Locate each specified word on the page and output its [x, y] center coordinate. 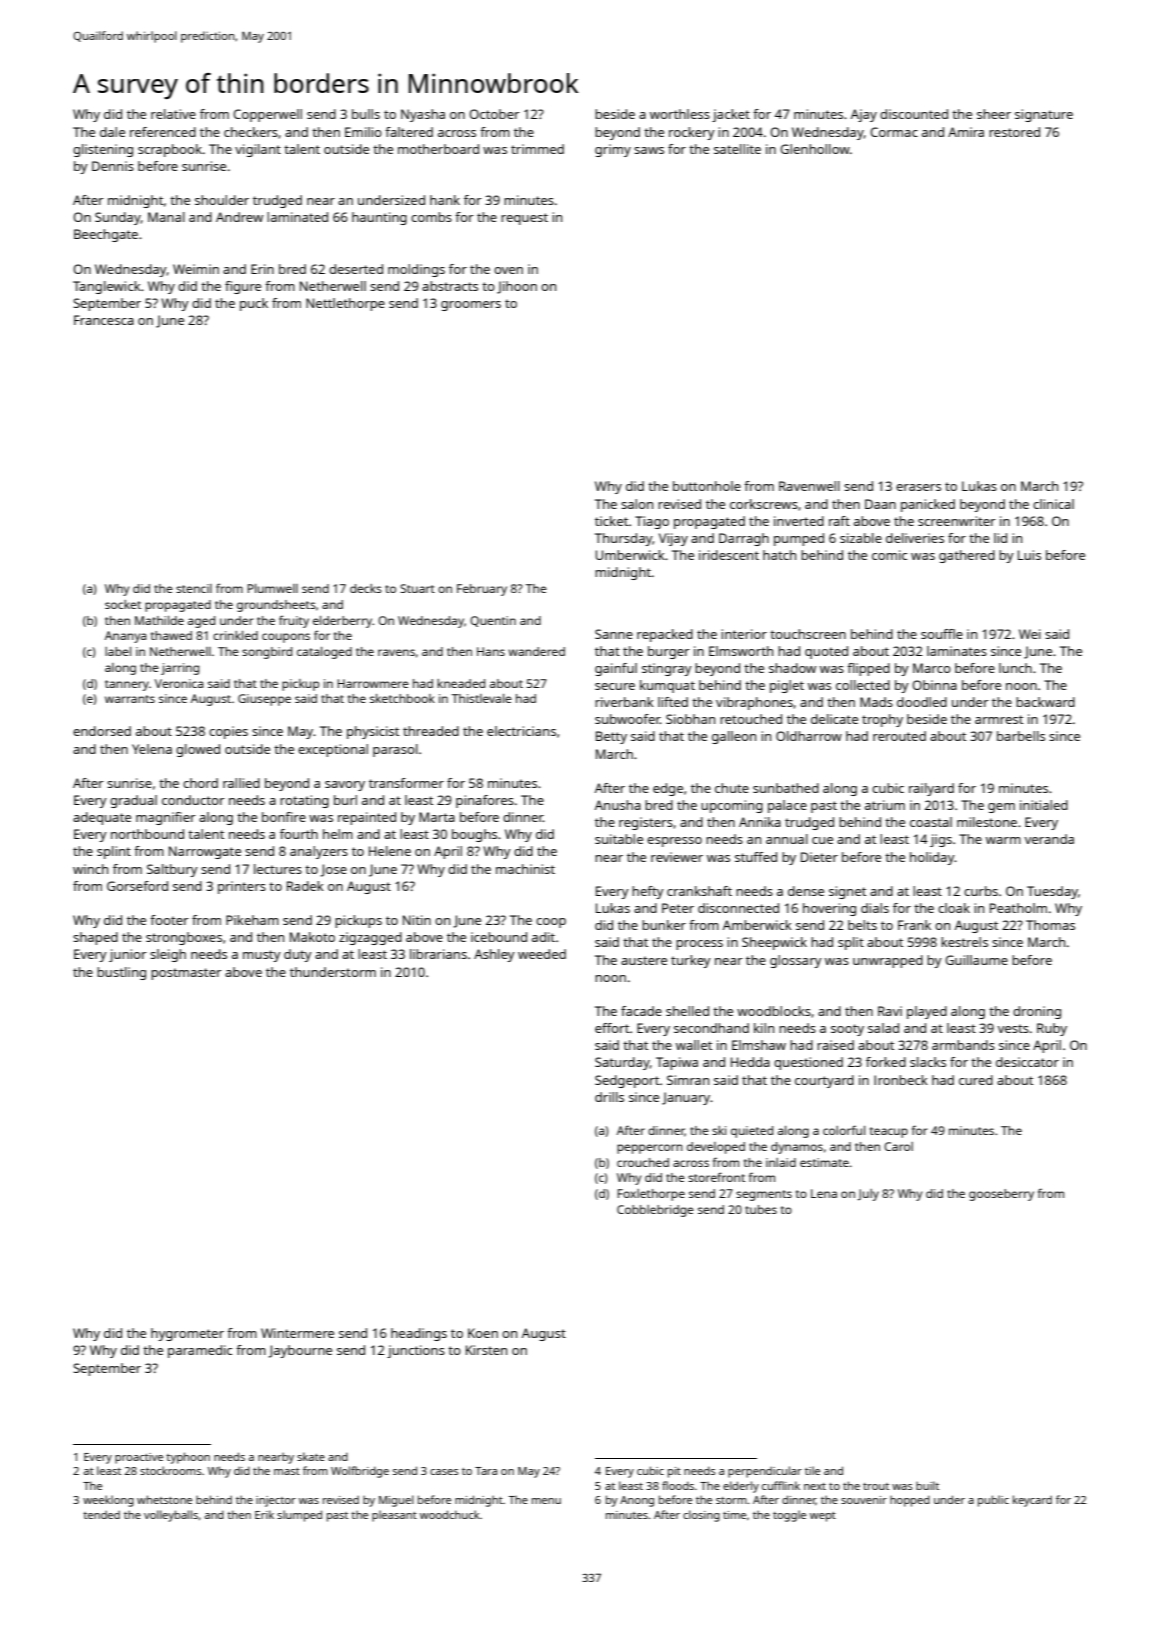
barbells [1021, 736]
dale [112, 132]
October [494, 114]
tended [101, 1515]
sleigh [168, 955]
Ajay [864, 115]
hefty [648, 892]
